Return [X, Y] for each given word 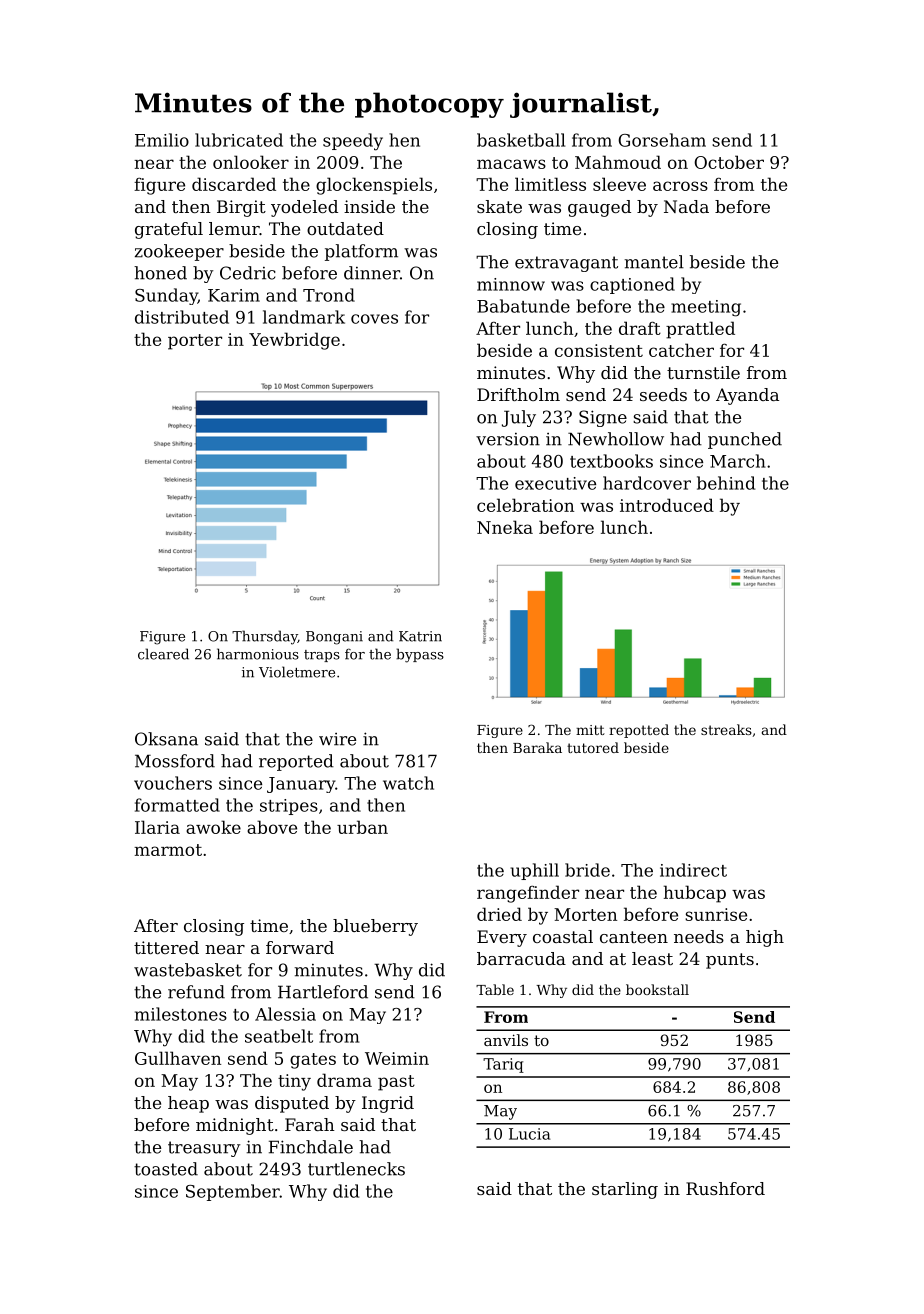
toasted [166, 1169]
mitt [590, 730]
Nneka [505, 527]
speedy [353, 142]
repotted [639, 731]
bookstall [657, 989]
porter [195, 342]
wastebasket [188, 970]
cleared [163, 654]
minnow [511, 284]
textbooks [611, 461]
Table [495, 989]
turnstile [703, 372]
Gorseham [662, 140]
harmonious [258, 654]
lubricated [239, 140]
